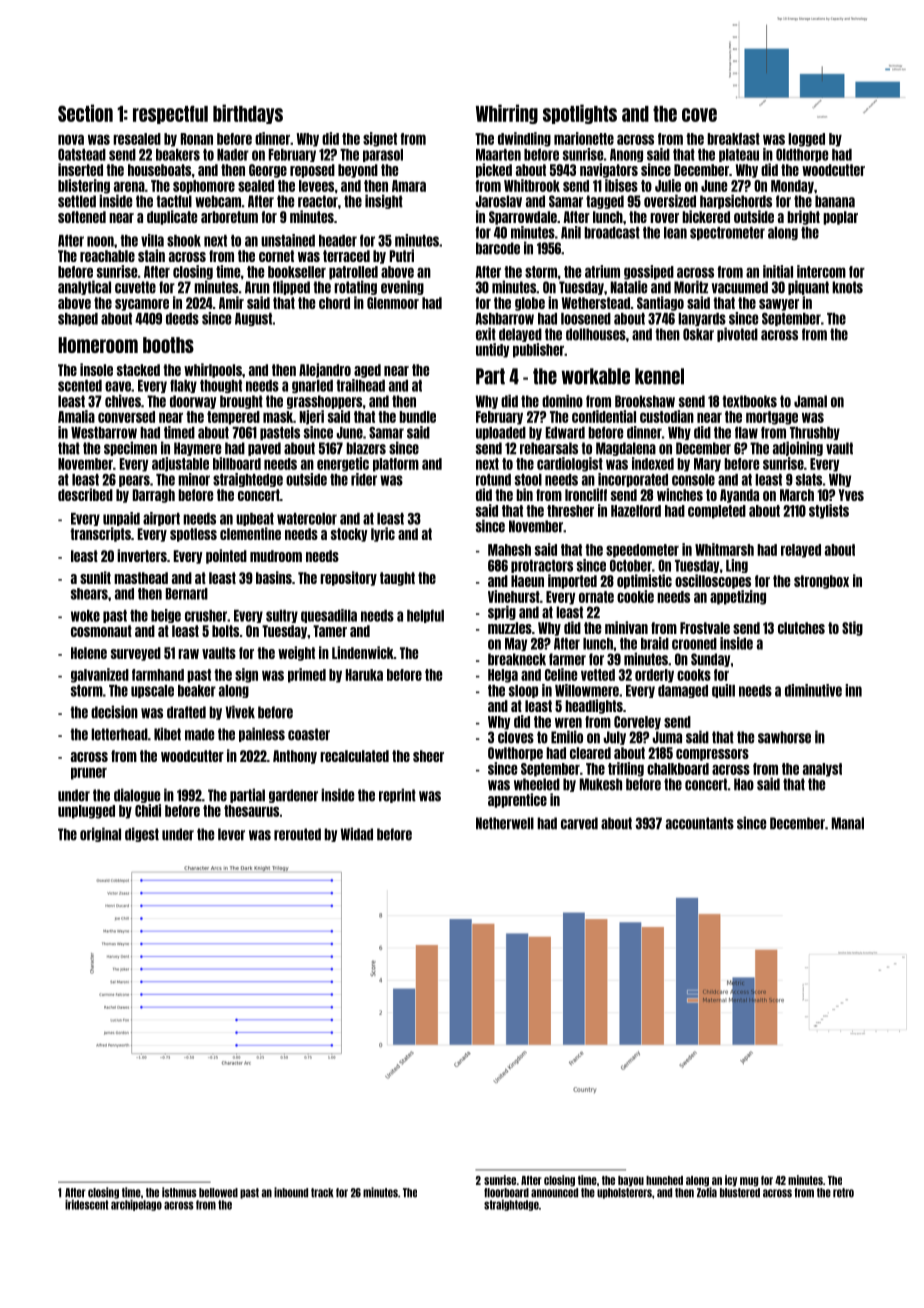 This screenshot has height=1308, width=924. What do you see at coordinates (584, 138) in the screenshot?
I see `marionette` at bounding box center [584, 138].
